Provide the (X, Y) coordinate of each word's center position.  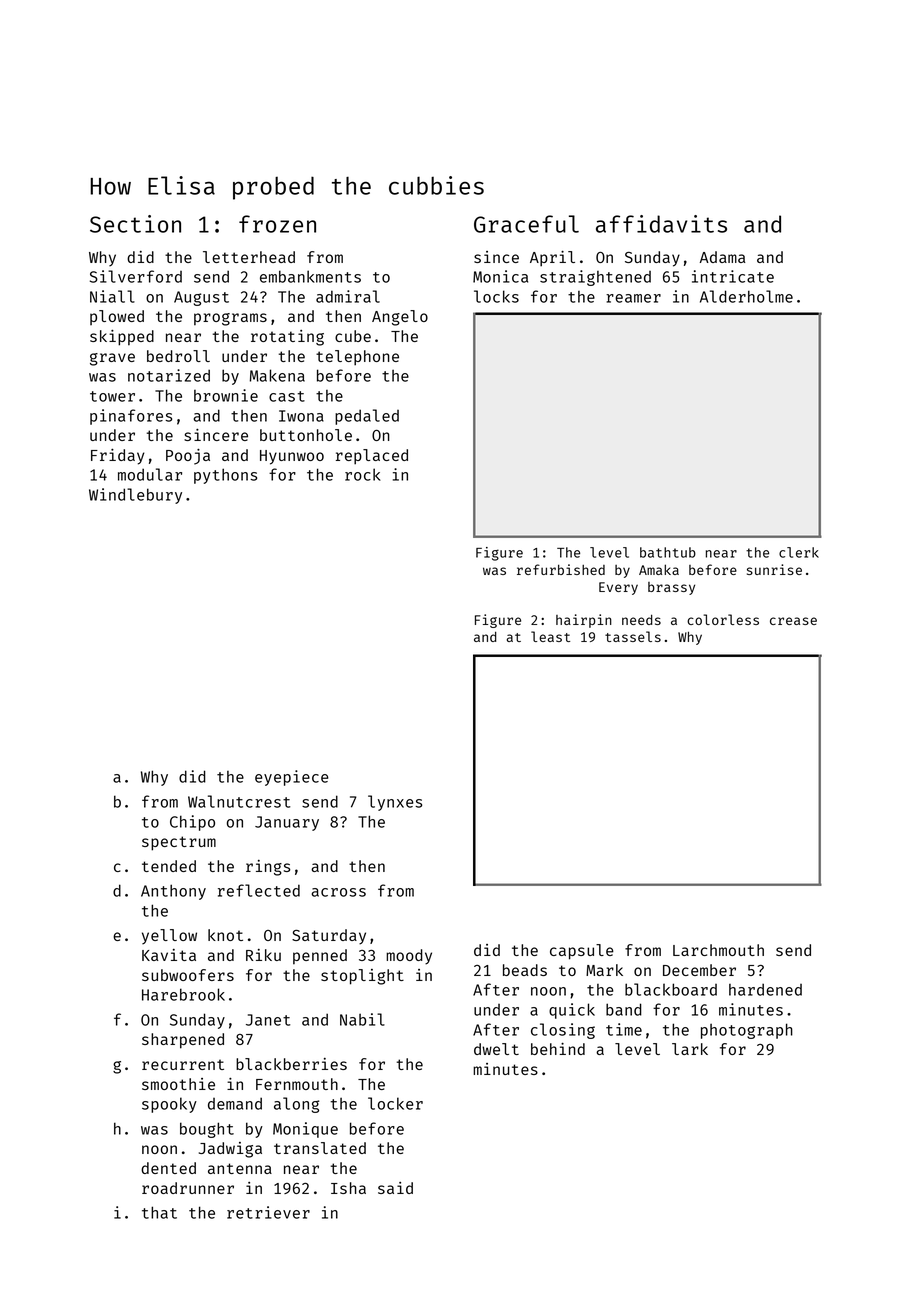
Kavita (169, 955)
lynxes (395, 803)
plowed (117, 317)
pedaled (367, 417)
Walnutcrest (239, 801)
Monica (500, 276)
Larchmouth (718, 950)
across (338, 892)
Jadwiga (230, 1150)
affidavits (661, 224)
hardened (765, 989)
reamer (633, 298)
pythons (225, 476)
